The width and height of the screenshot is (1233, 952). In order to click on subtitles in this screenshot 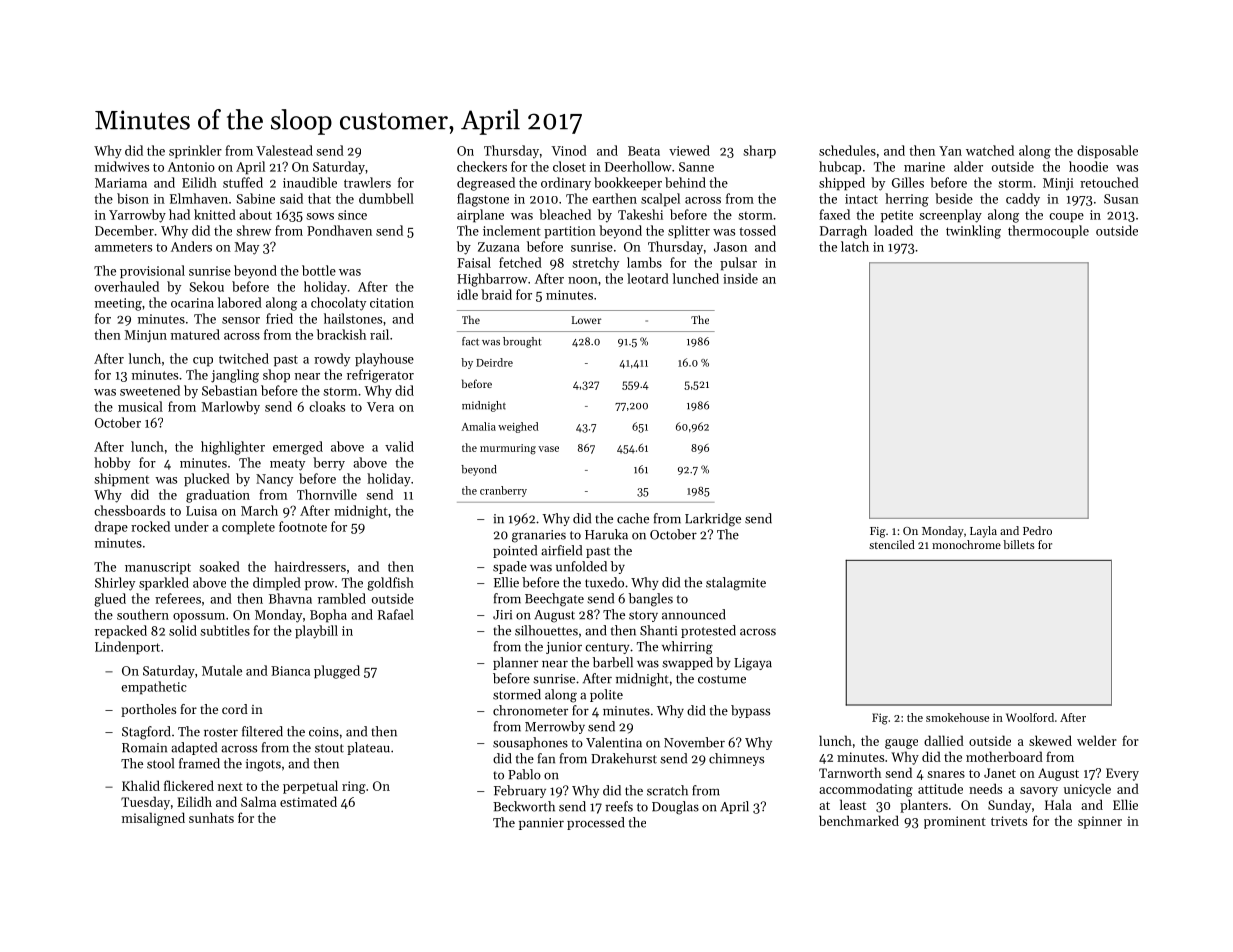, I will do `click(225, 630)`.
